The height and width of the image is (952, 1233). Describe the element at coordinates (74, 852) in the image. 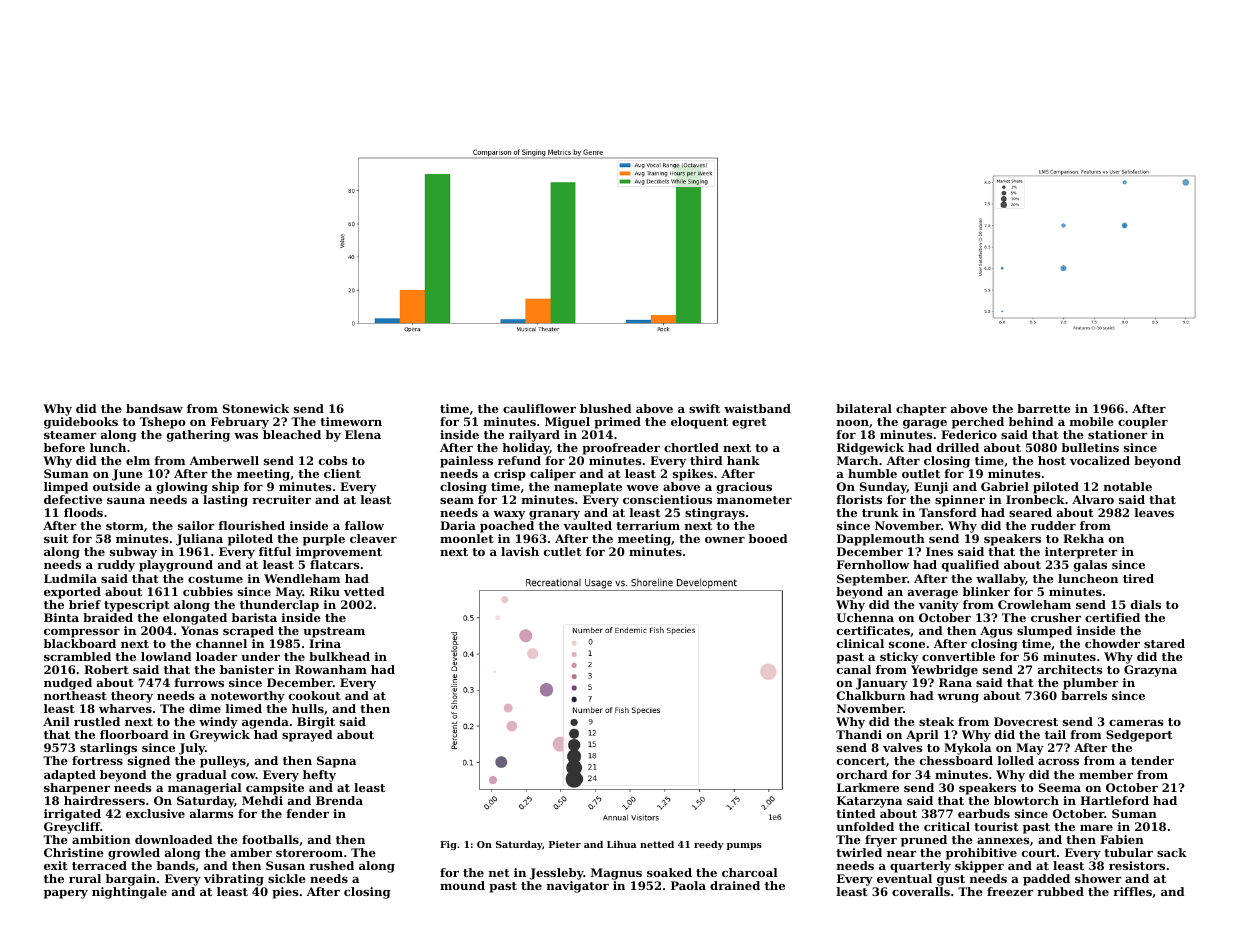

I see `Christine` at that location.
